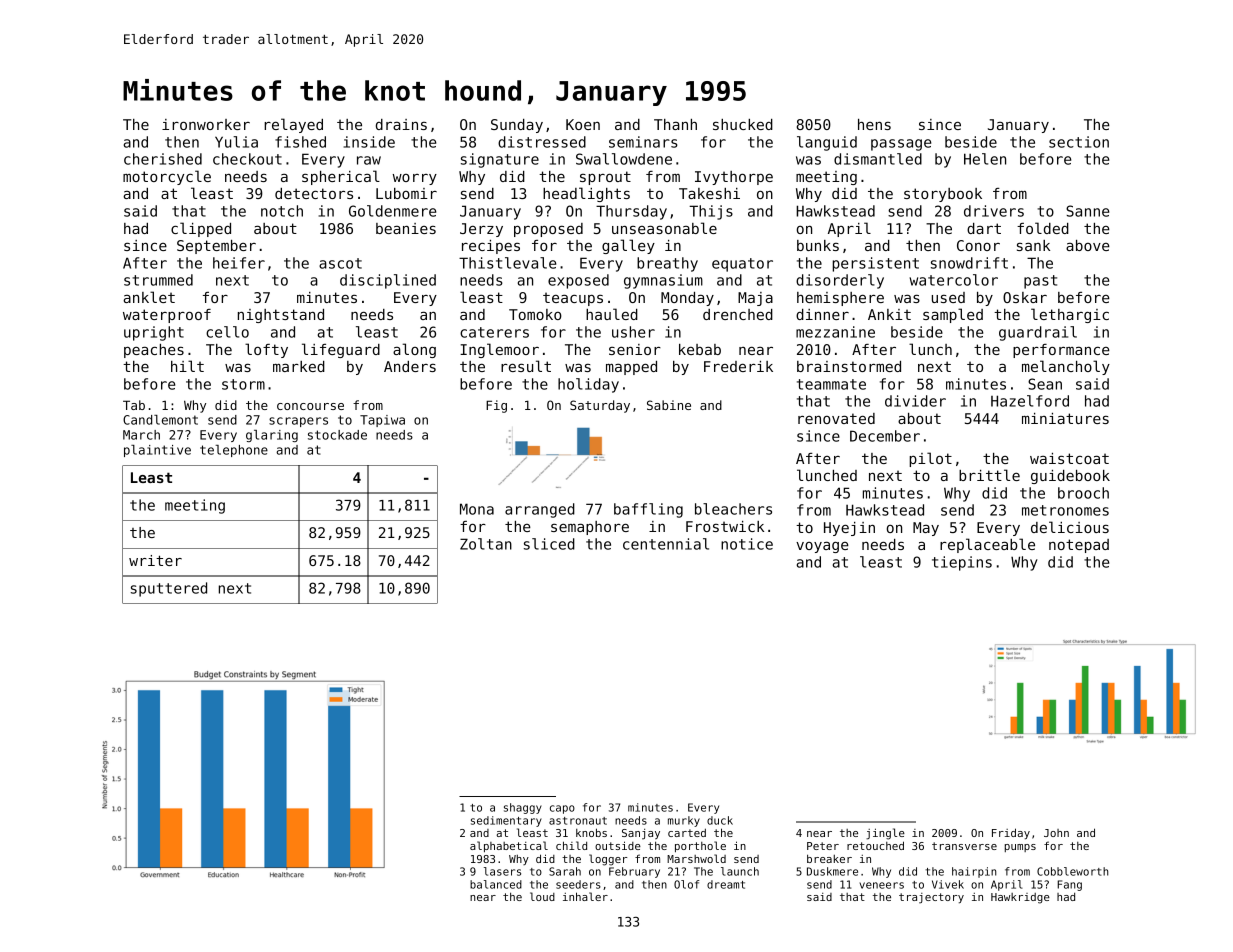 The width and height of the screenshot is (1233, 952). I want to click on Inglemoor, so click(499, 350).
